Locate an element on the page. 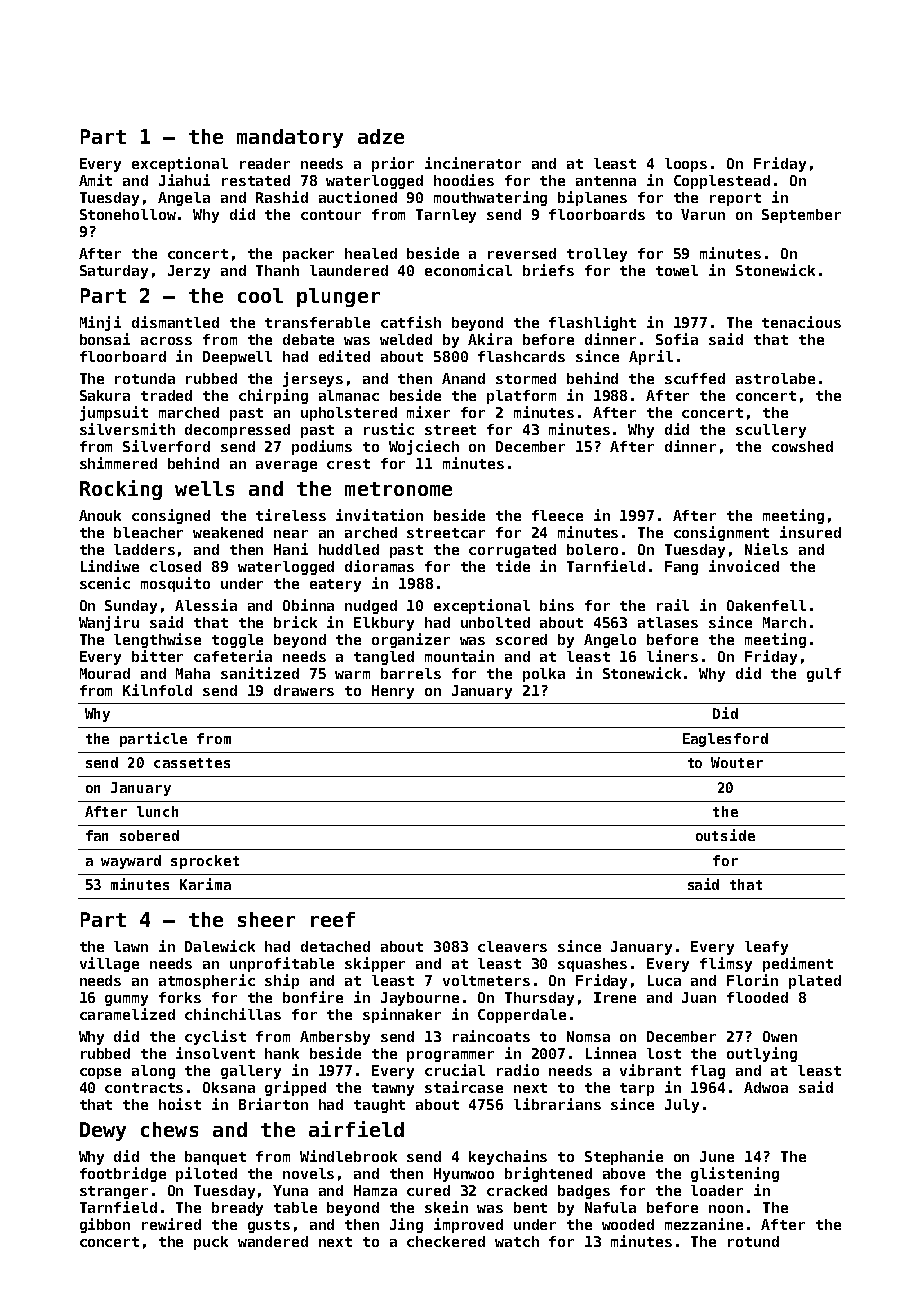  copse is located at coordinates (100, 1073).
